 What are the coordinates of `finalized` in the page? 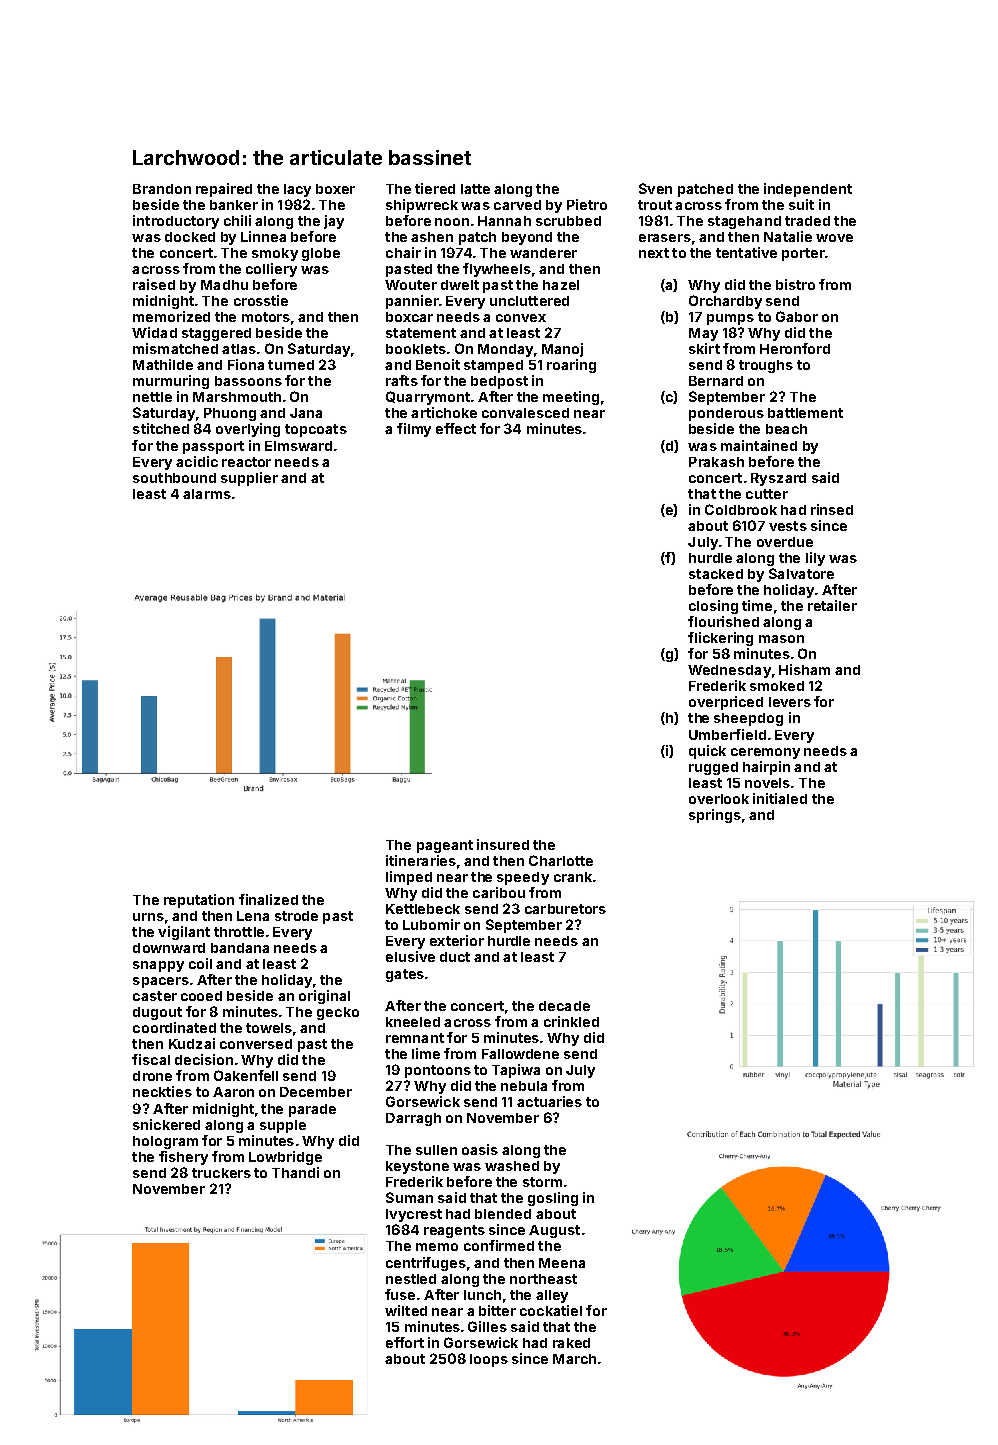 It's located at (268, 899).
